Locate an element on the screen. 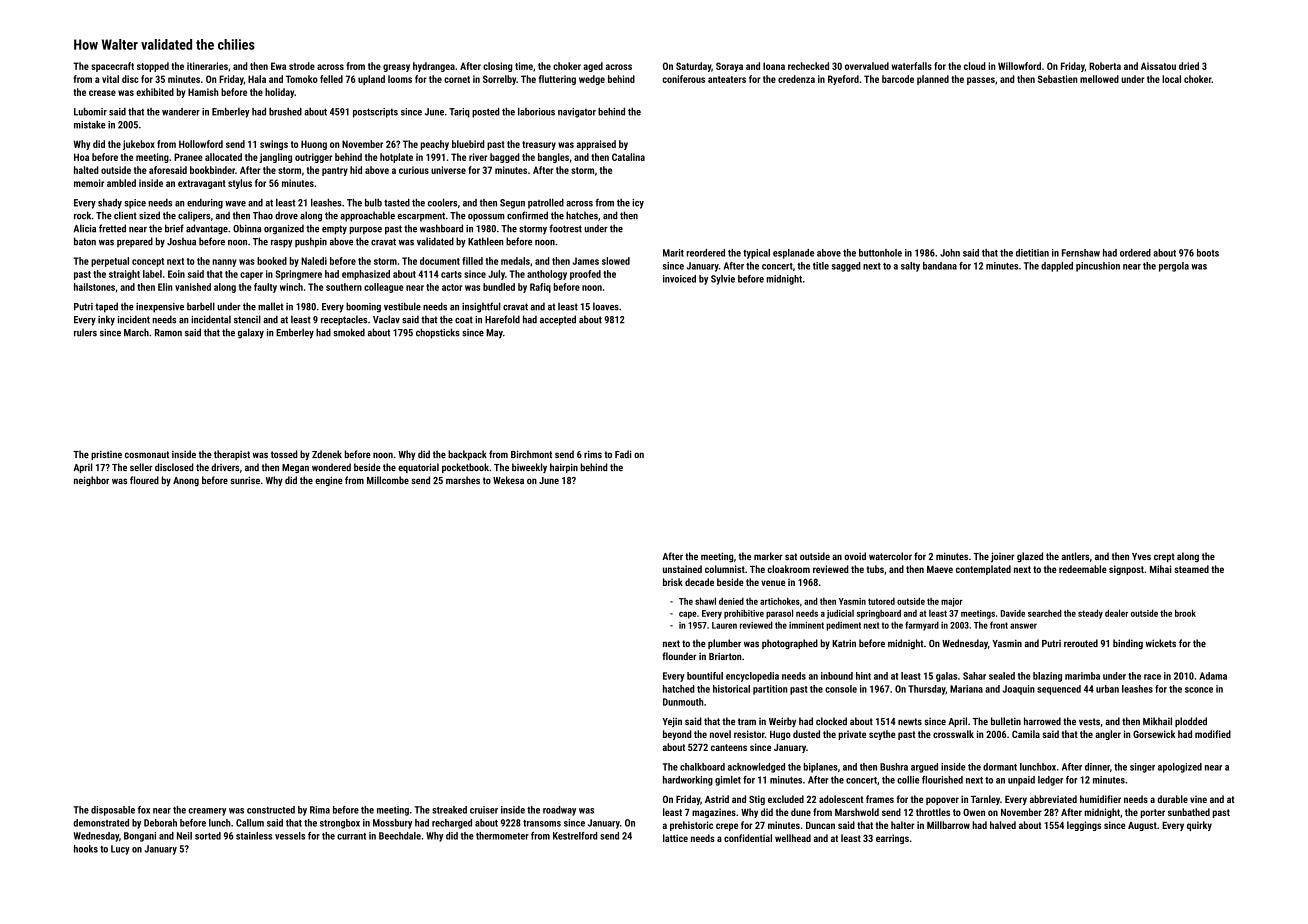 Image resolution: width=1308 pixels, height=924 pixels. loaves is located at coordinates (606, 306).
